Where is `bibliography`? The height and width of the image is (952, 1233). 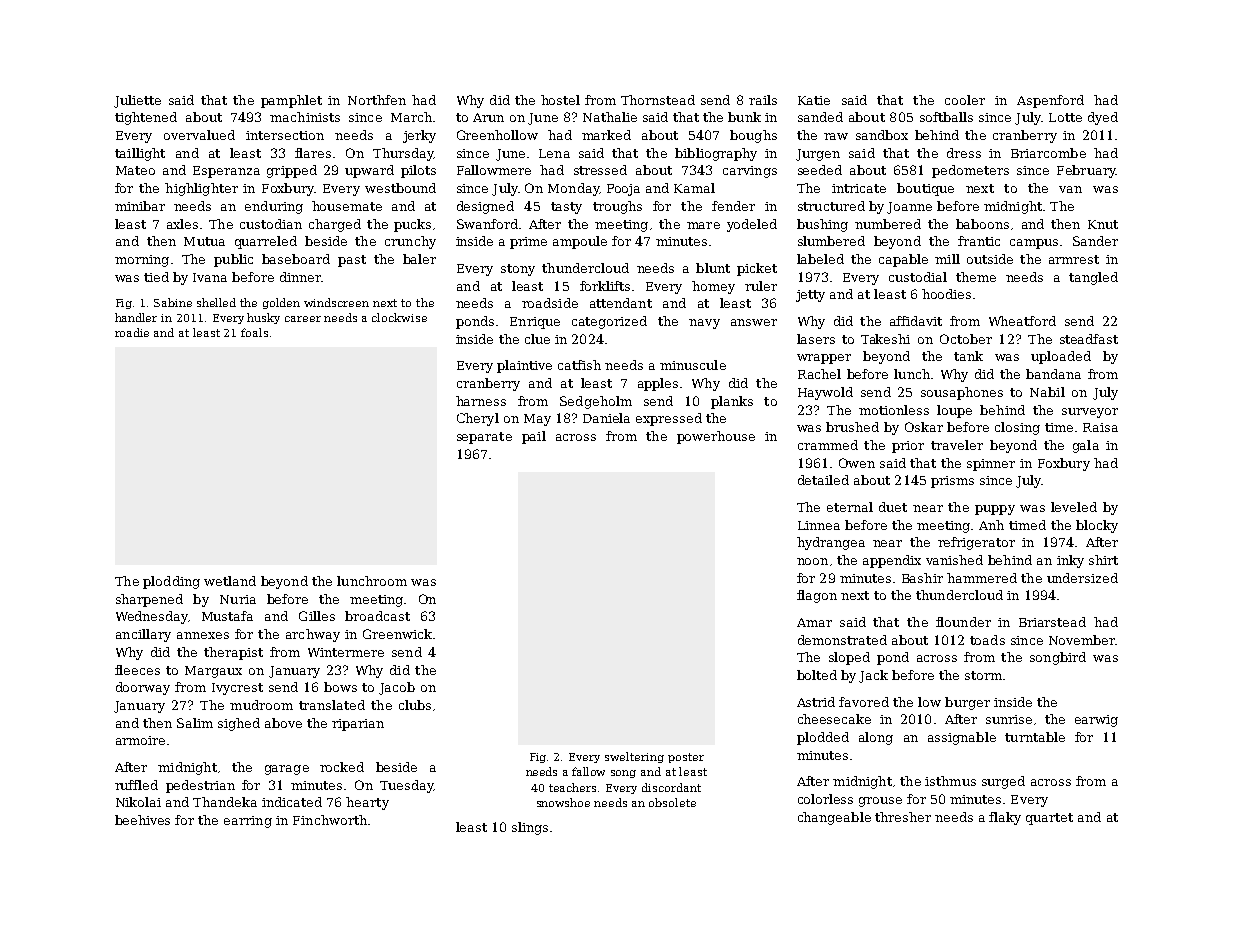
bibliography is located at coordinates (716, 154).
